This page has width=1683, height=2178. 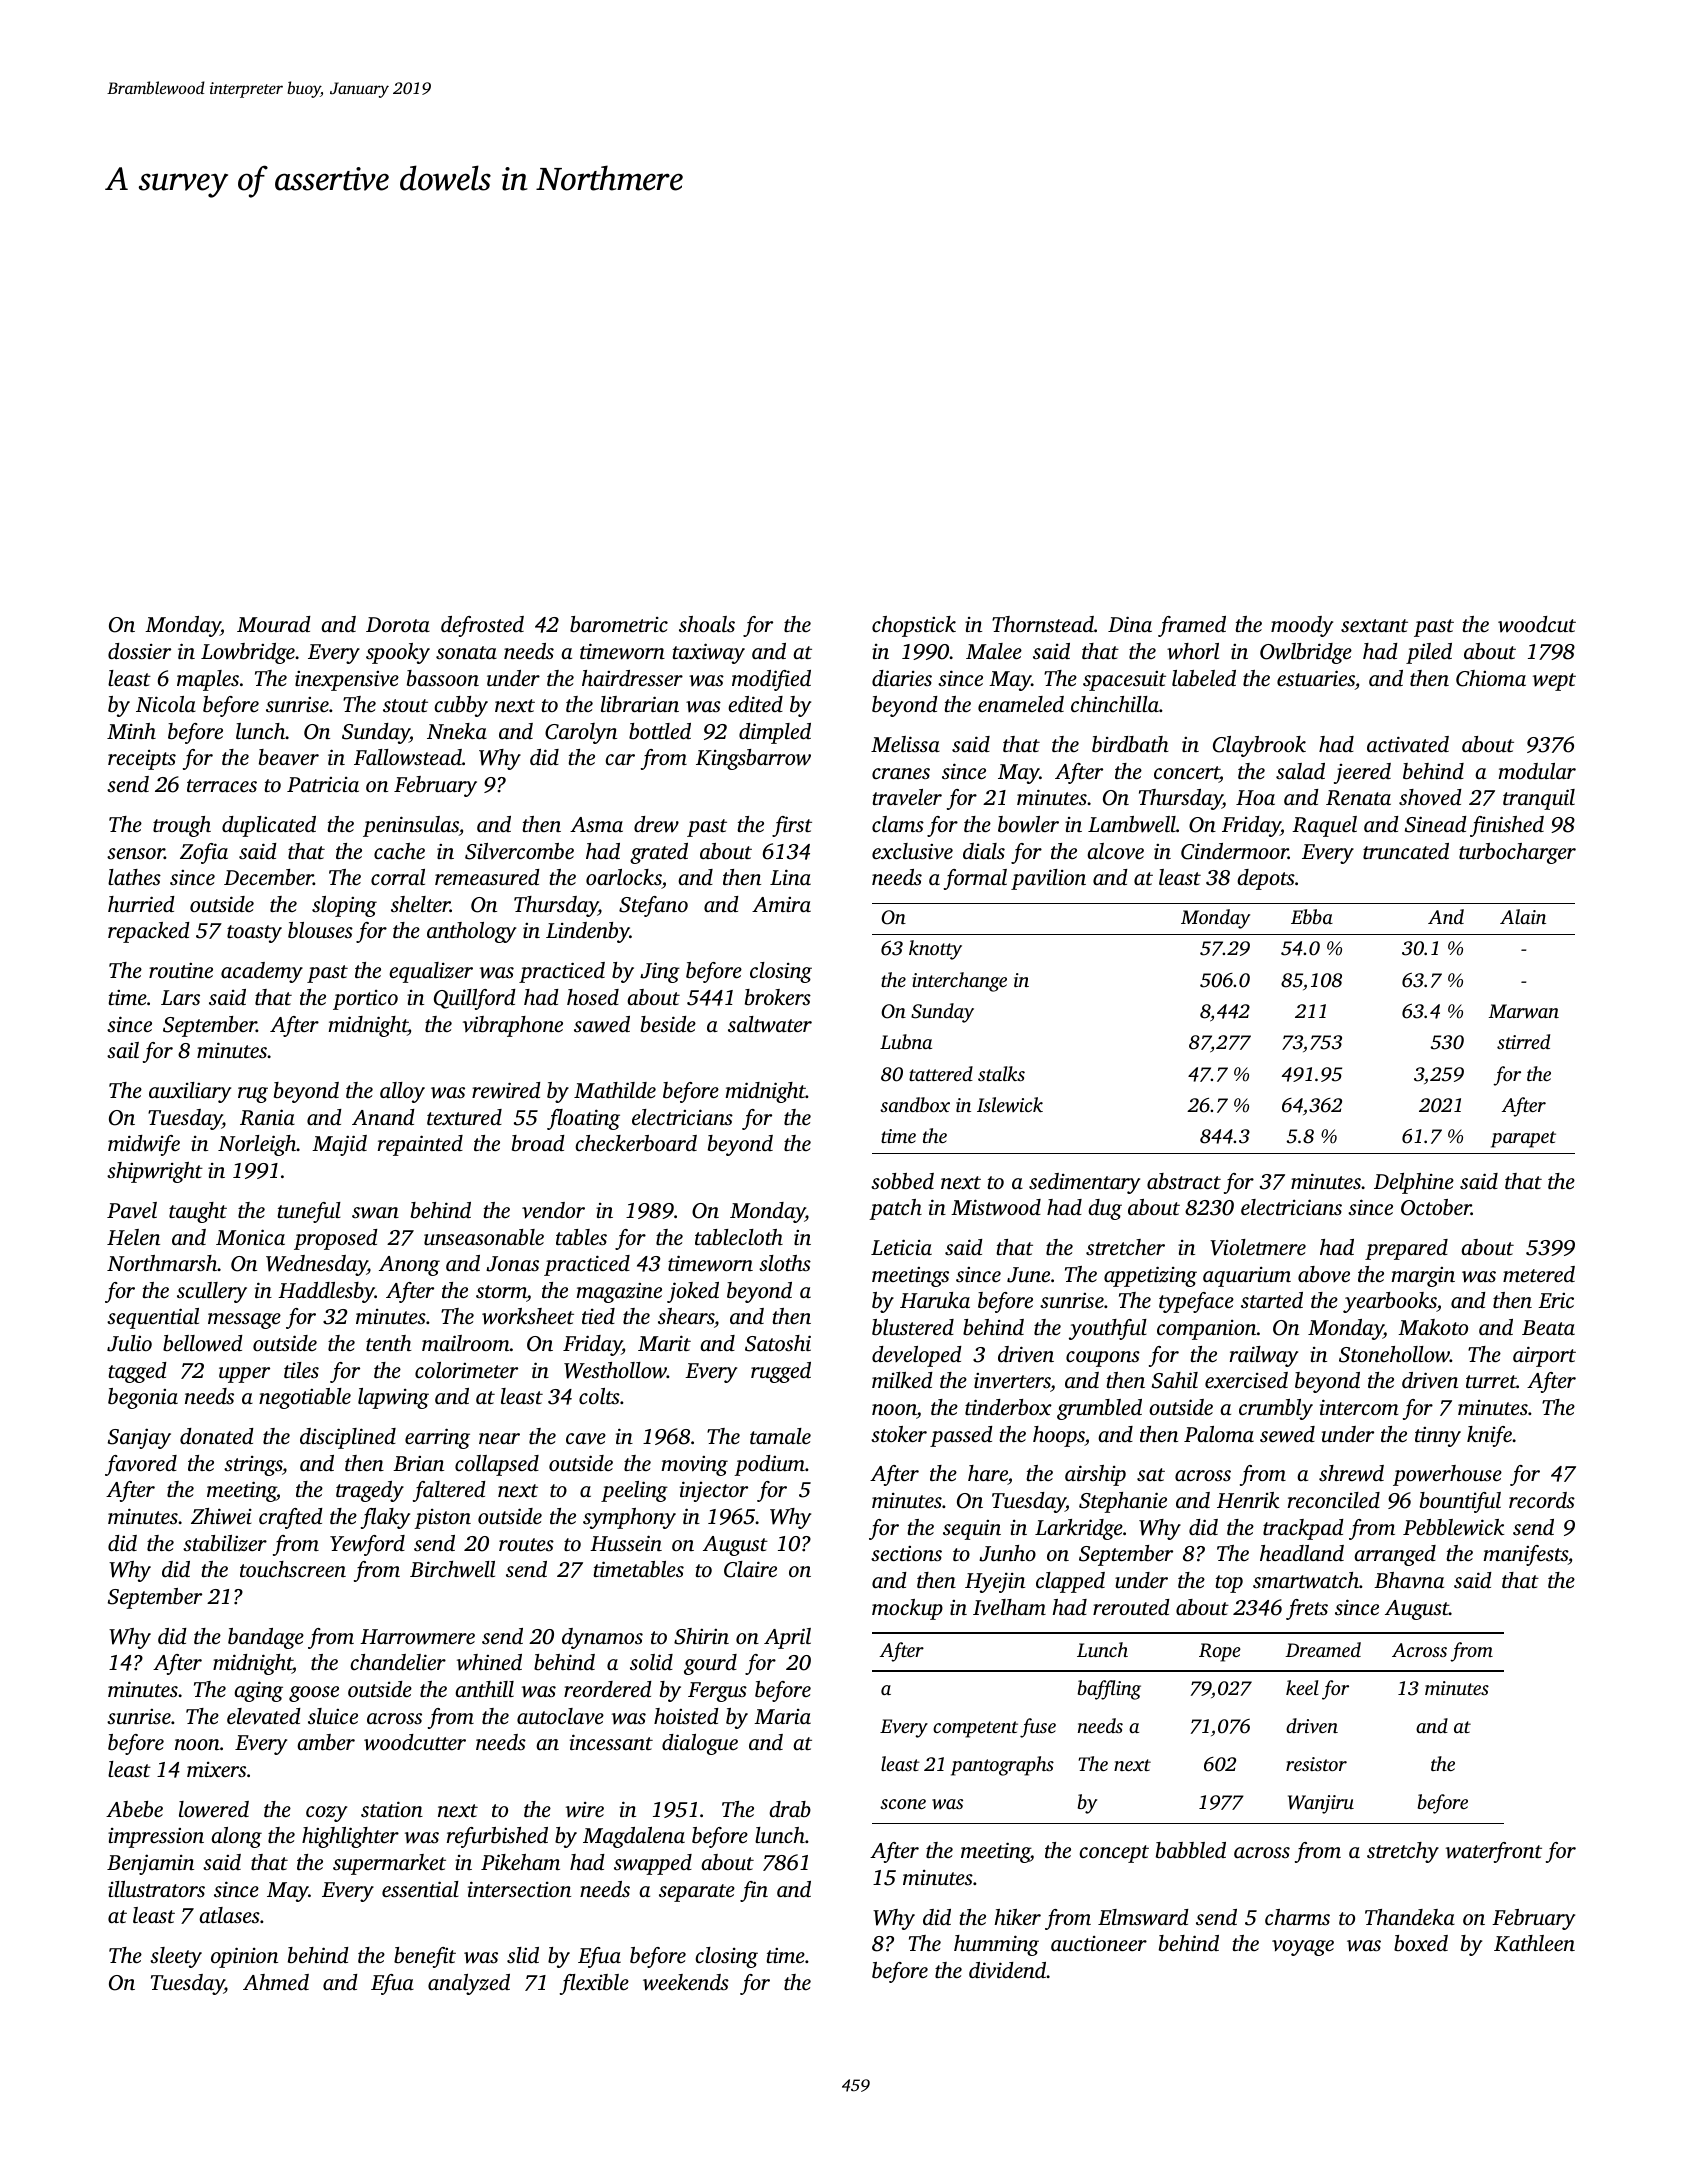 I want to click on above, so click(x=1324, y=1274).
